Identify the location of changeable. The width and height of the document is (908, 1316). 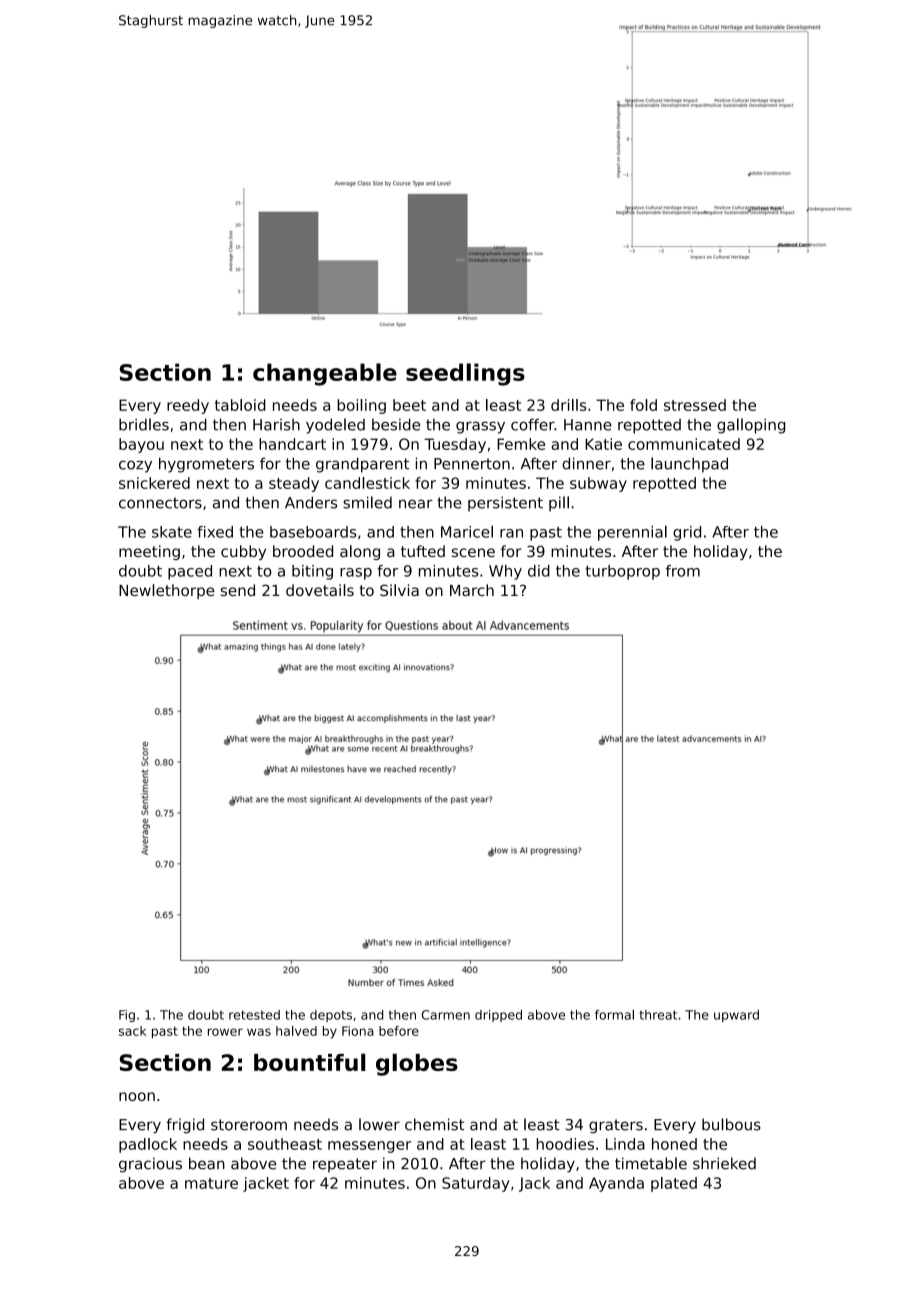
(325, 374).
